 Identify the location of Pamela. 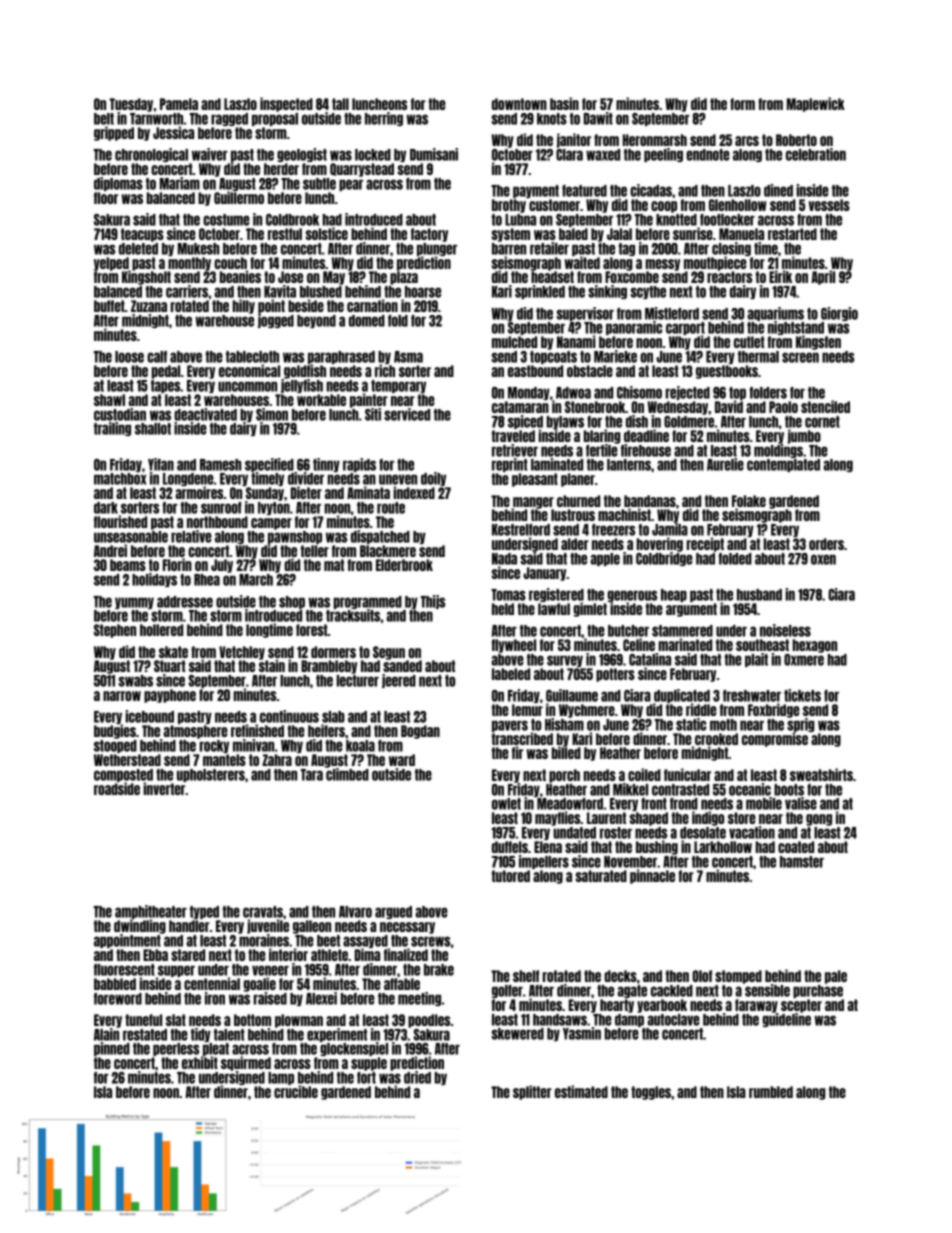
(179, 104).
